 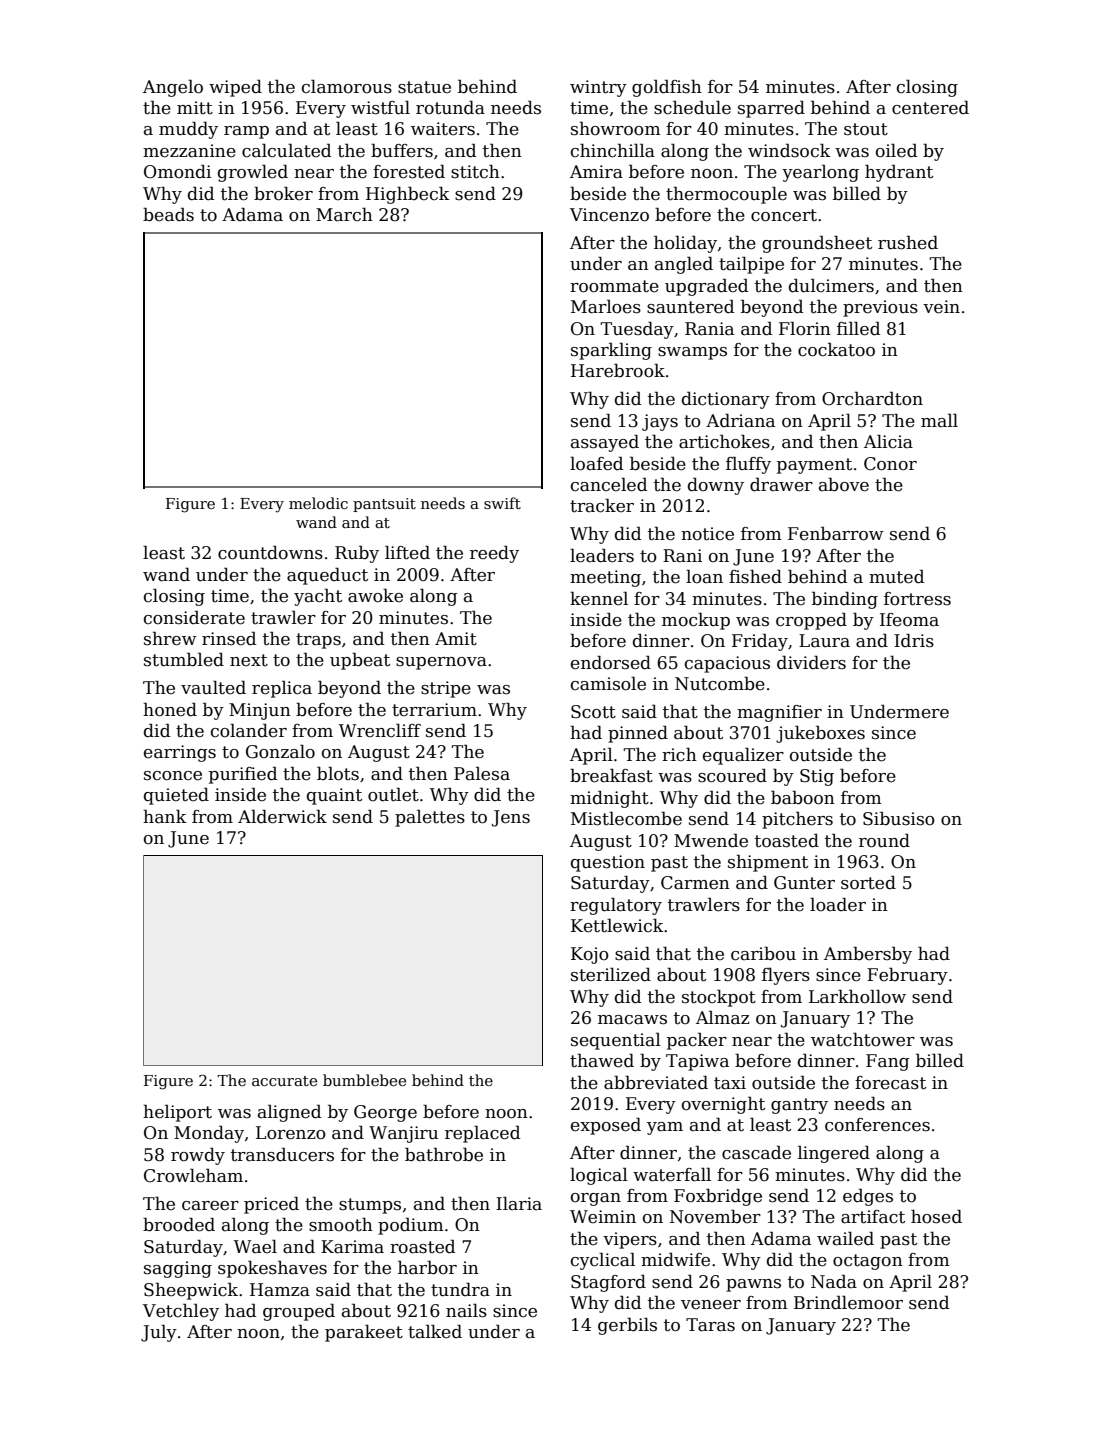 I want to click on wiped, so click(x=235, y=88).
